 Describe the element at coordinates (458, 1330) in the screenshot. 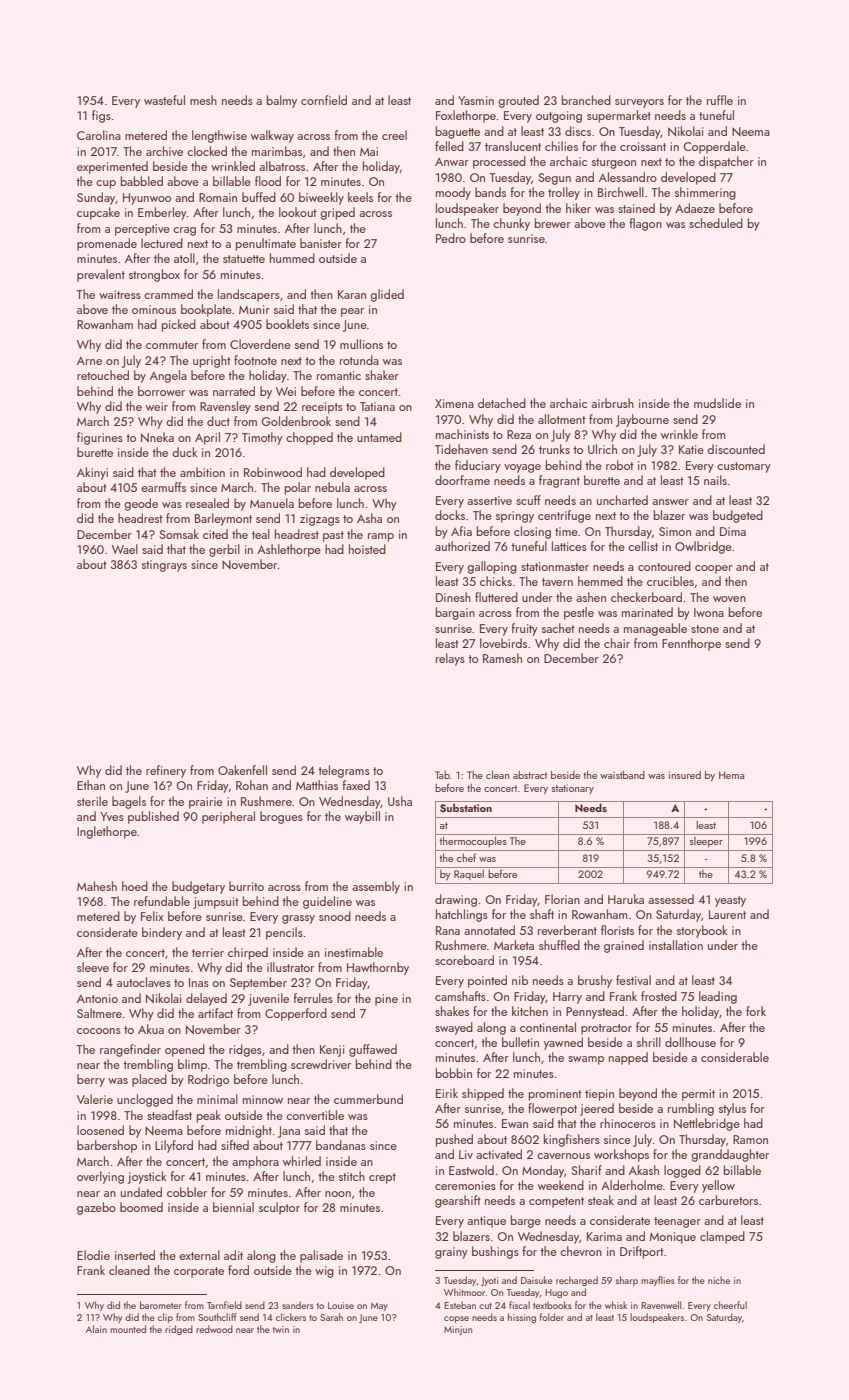

I see `Minjun` at that location.
